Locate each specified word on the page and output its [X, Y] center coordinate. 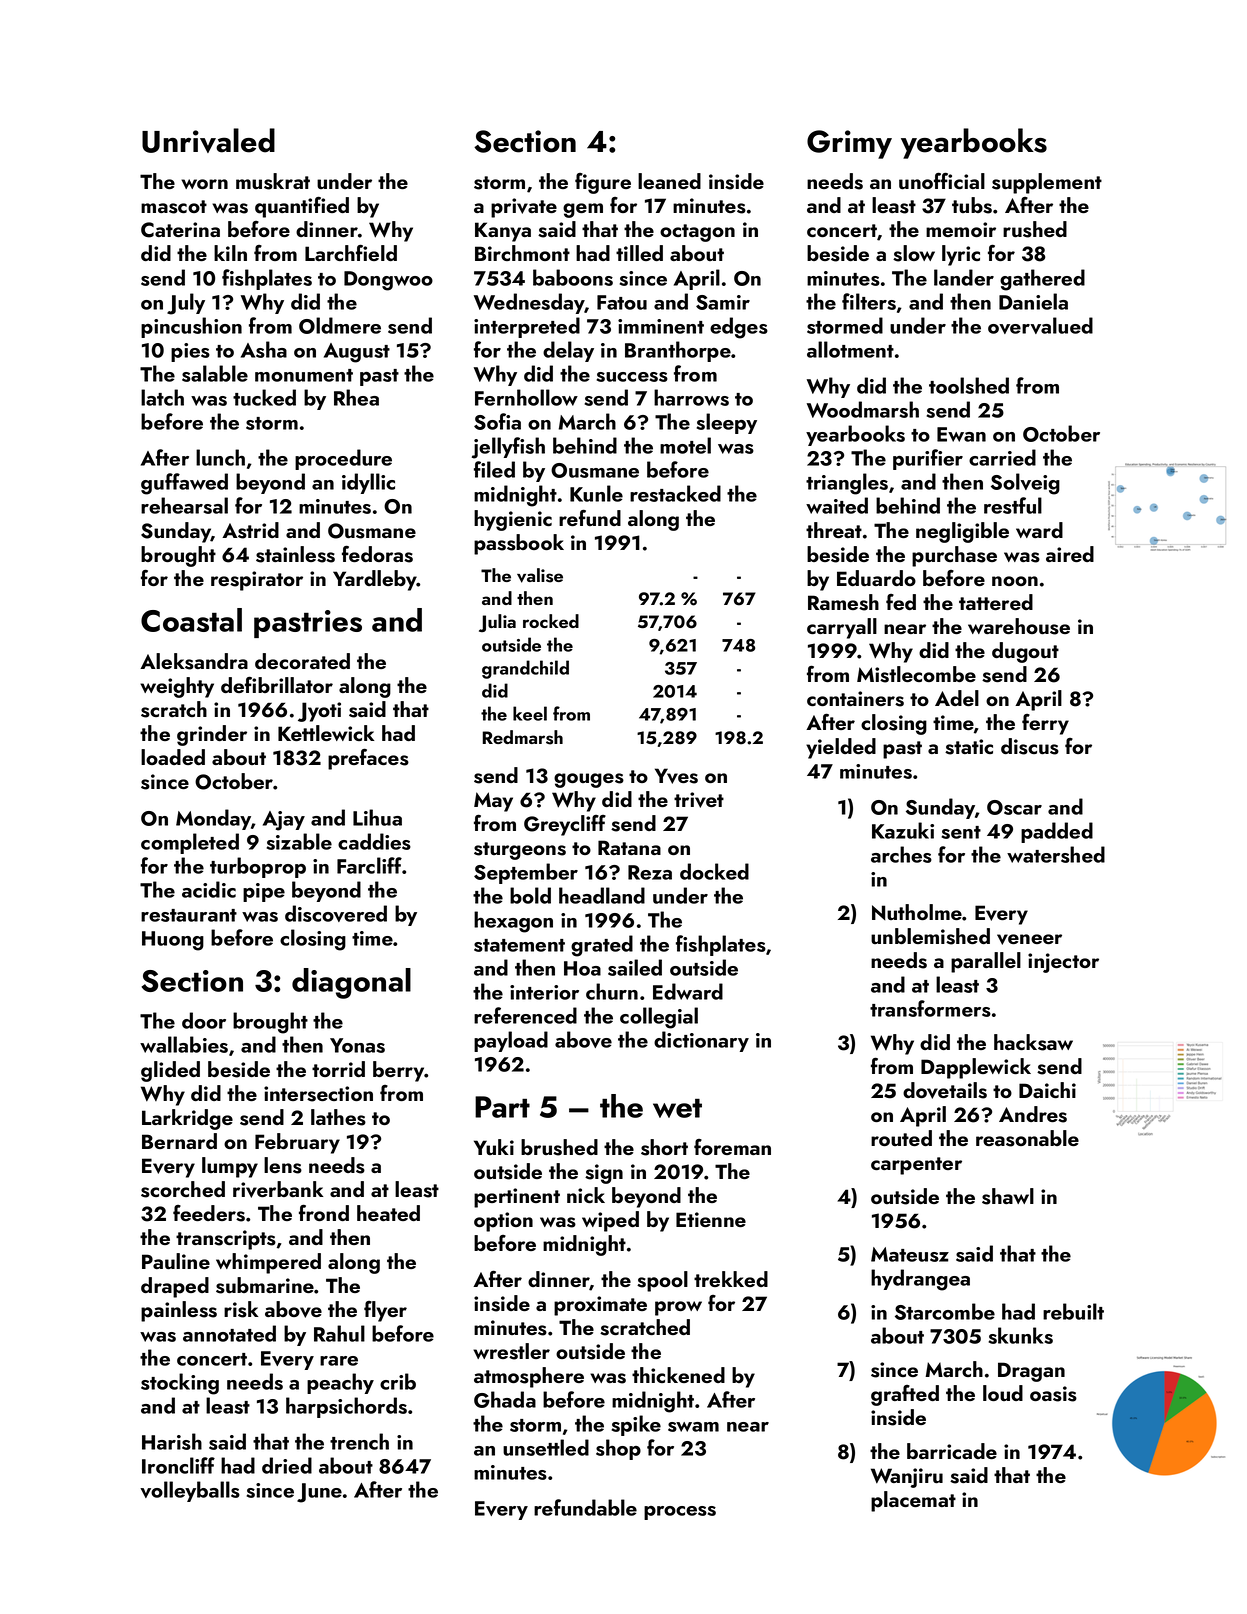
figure [603, 183]
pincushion [191, 327]
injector [1063, 963]
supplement [1047, 183]
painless [179, 1311]
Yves [676, 776]
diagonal [351, 983]
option [503, 1222]
